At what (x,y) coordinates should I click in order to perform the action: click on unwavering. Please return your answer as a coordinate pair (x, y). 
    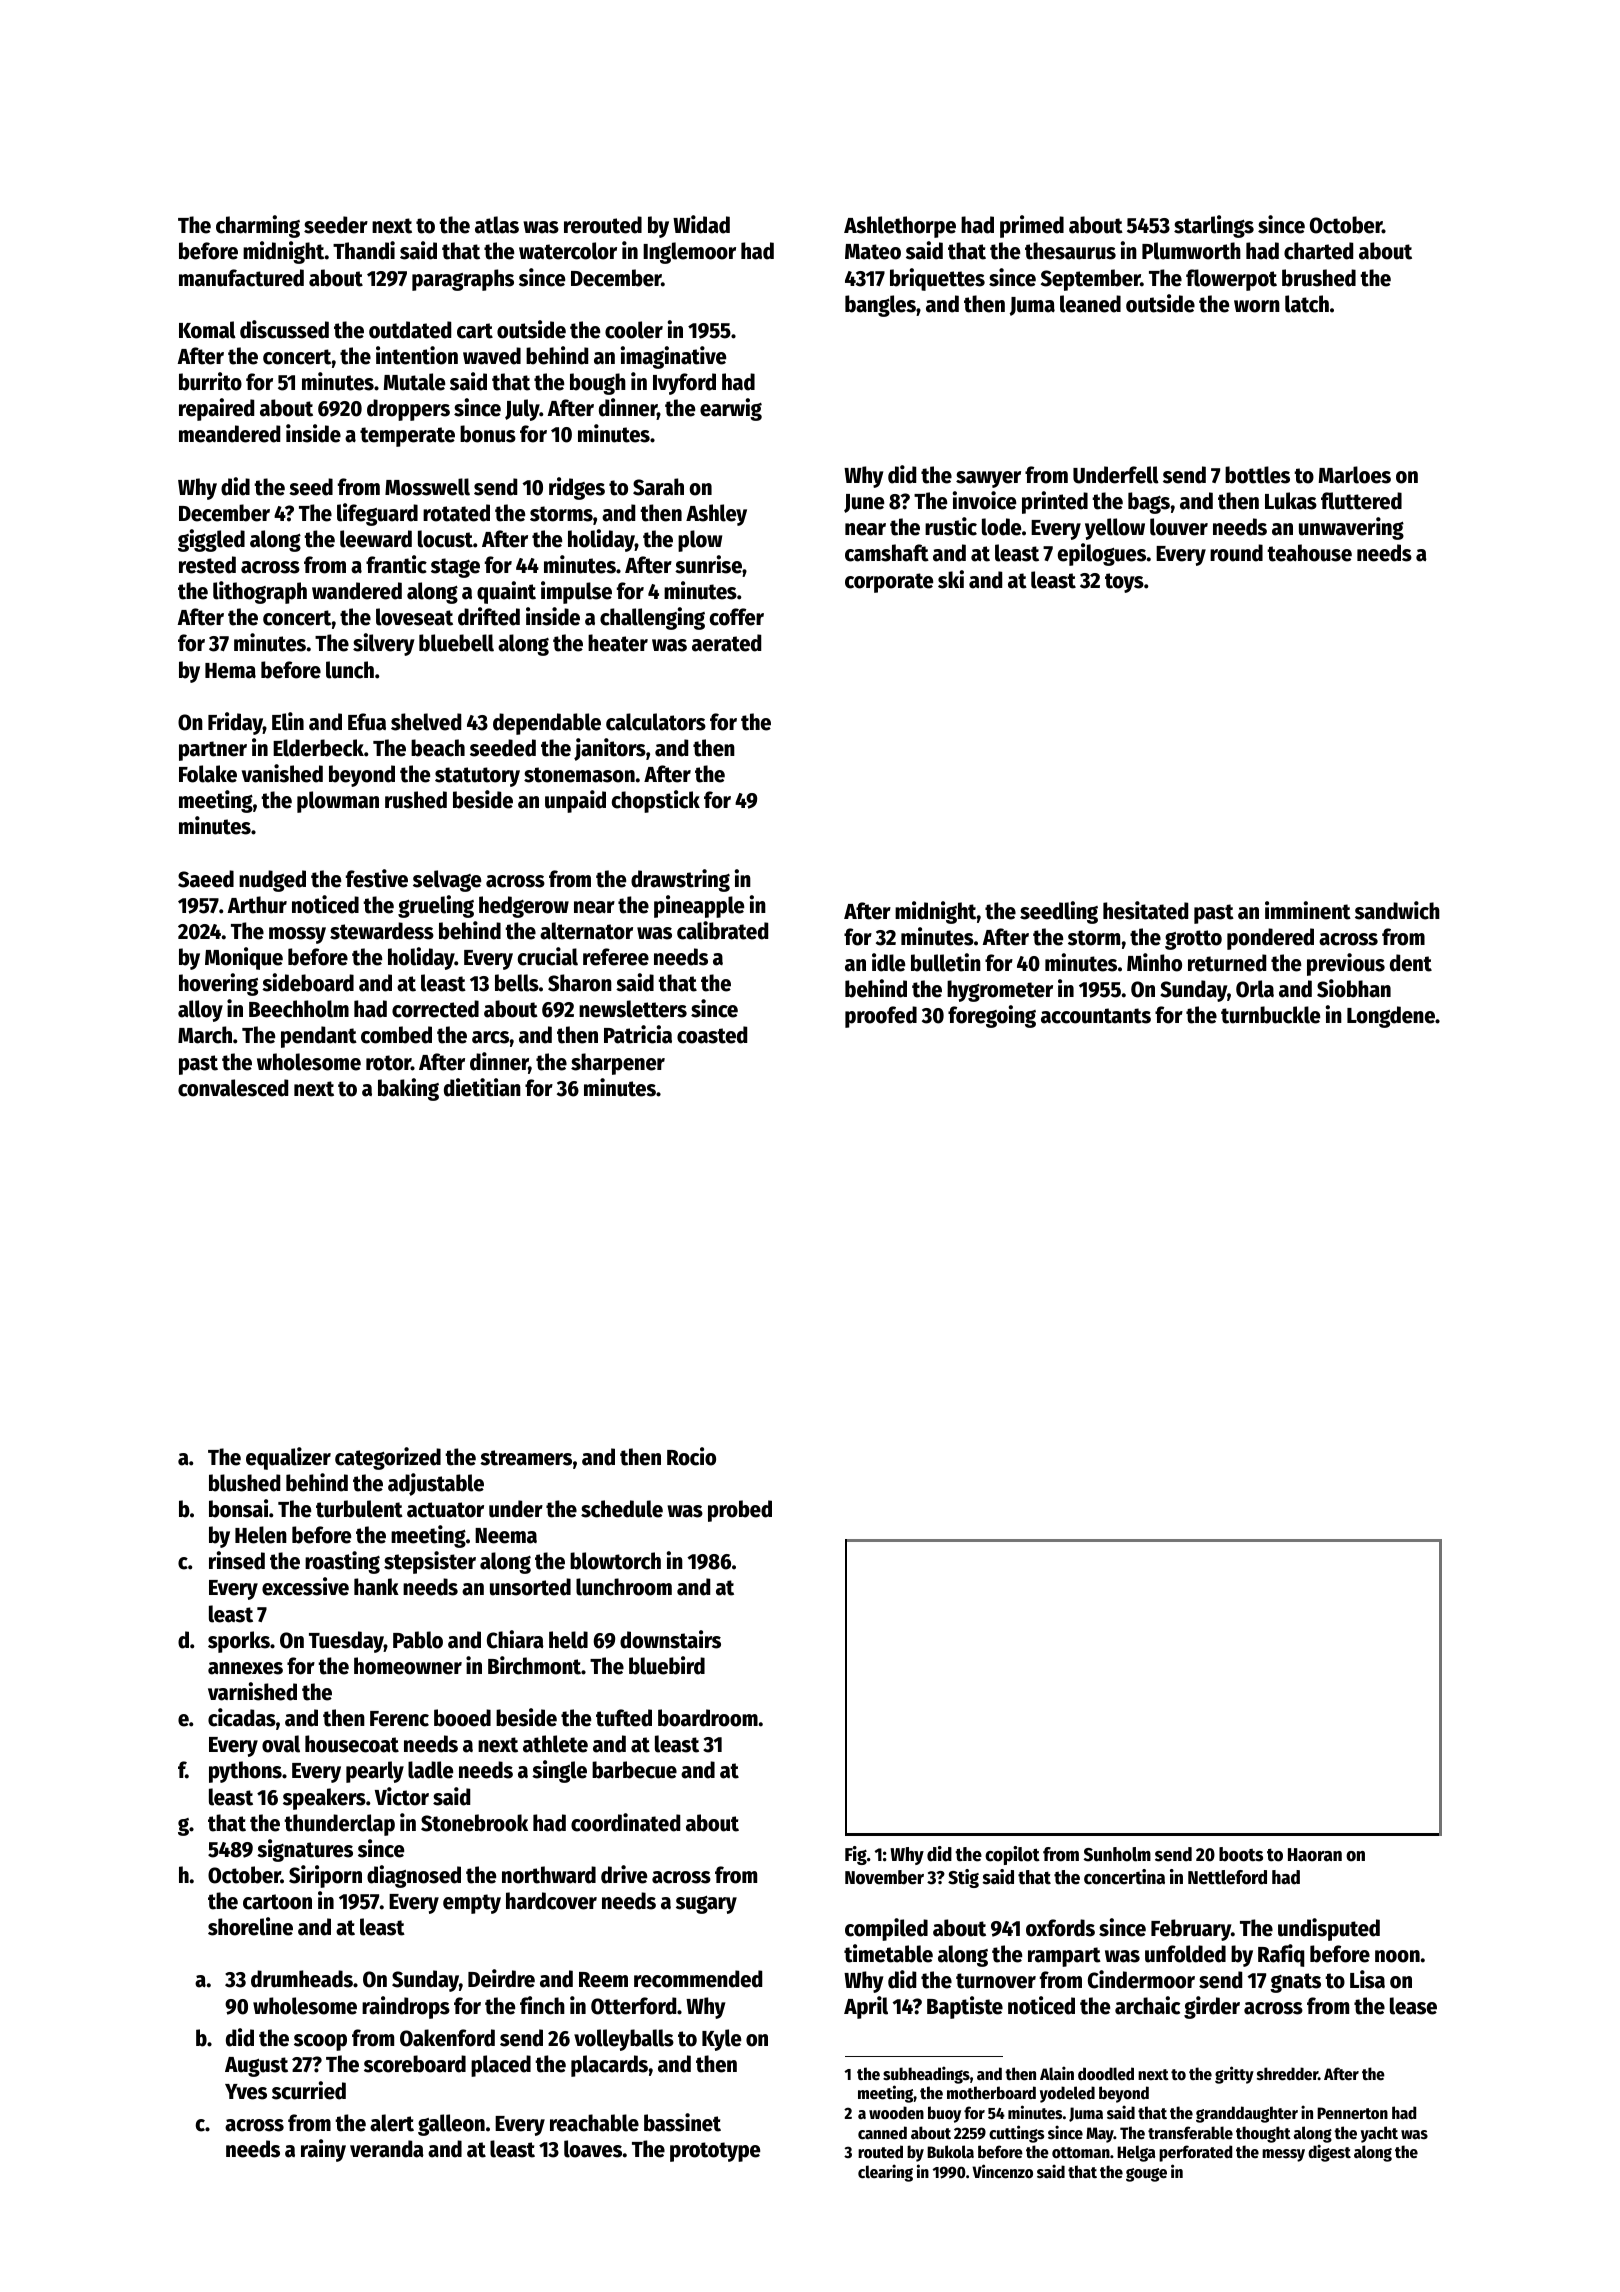
    Looking at the image, I should click on (1351, 528).
